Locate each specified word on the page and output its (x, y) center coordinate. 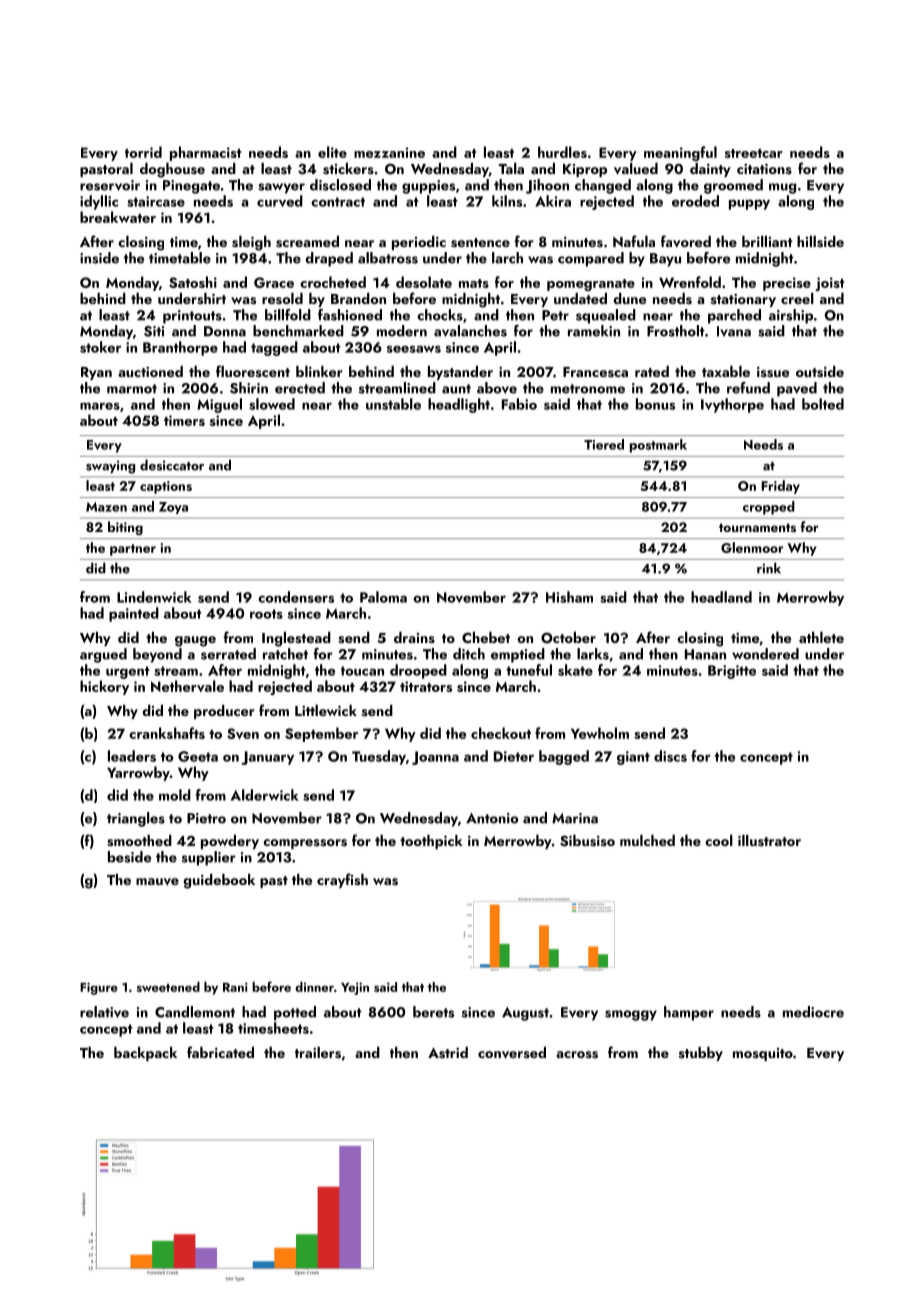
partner (133, 550)
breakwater (118, 217)
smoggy (631, 1015)
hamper (689, 1013)
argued (103, 655)
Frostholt (676, 331)
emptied (518, 655)
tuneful (529, 670)
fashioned (350, 315)
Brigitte (732, 672)
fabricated (220, 1052)
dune (629, 298)
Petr (555, 315)
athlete (821, 637)
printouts (192, 317)
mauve (157, 882)
